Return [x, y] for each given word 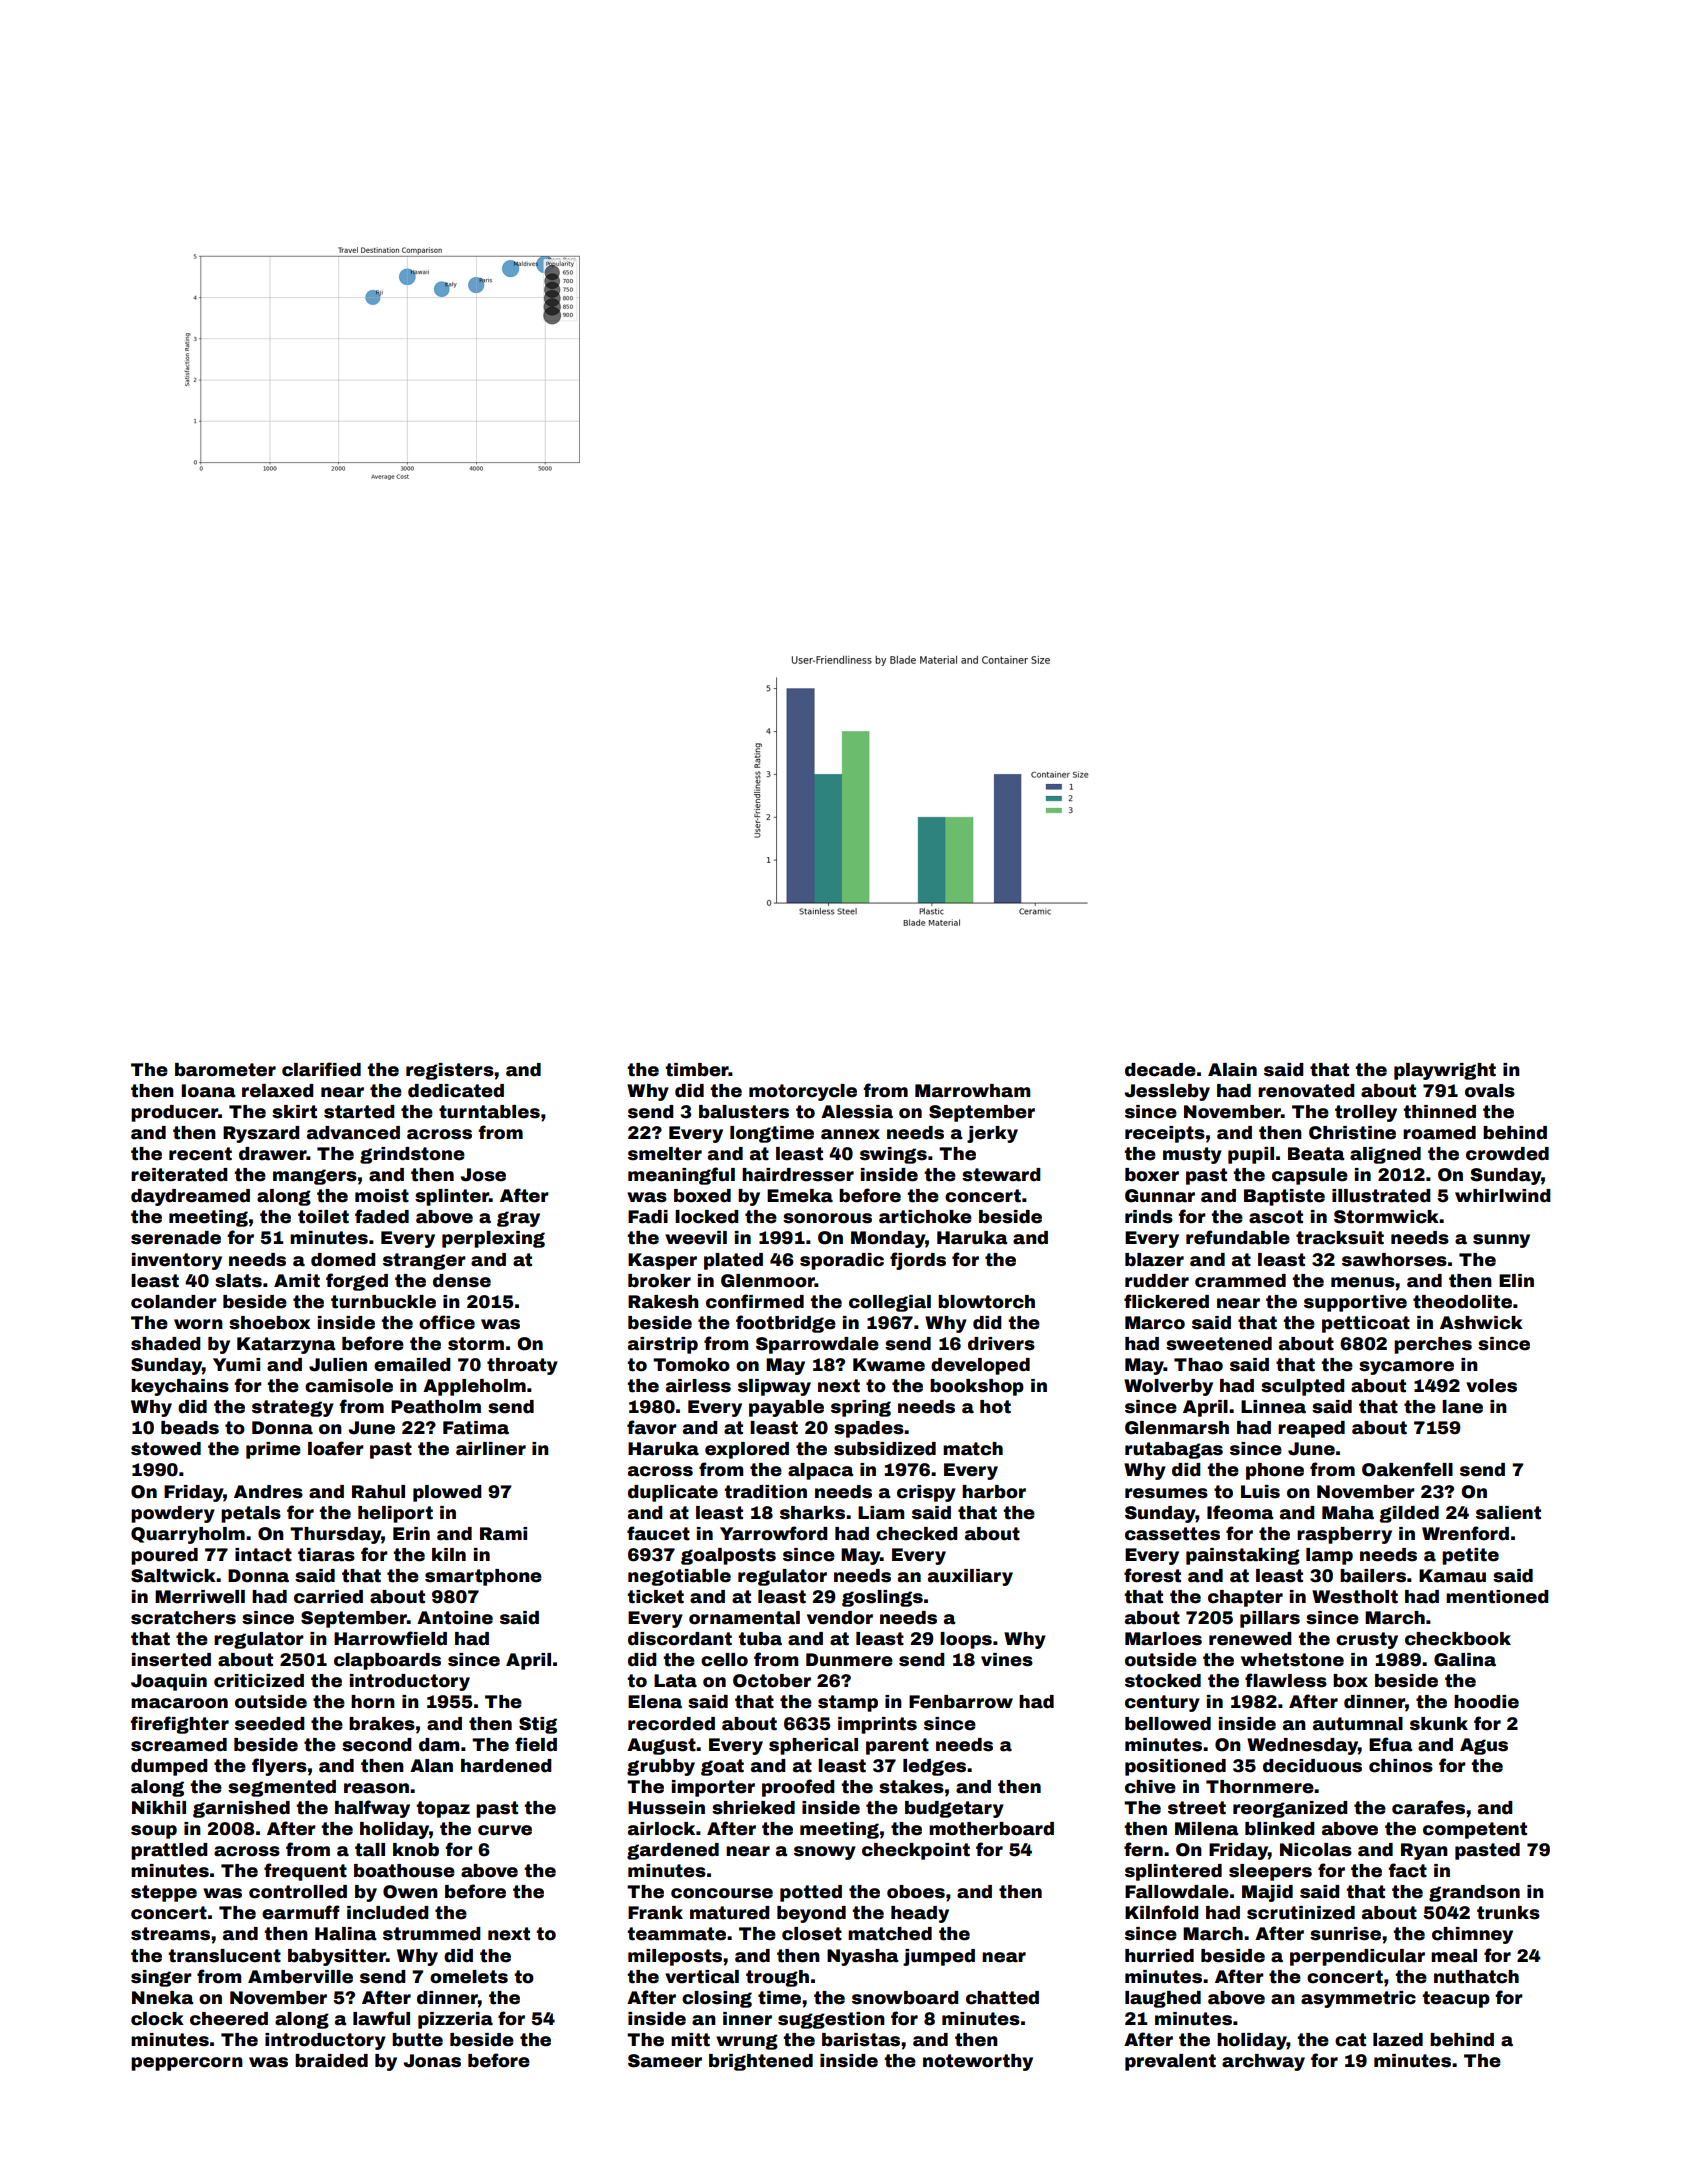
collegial [890, 1303]
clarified [321, 1069]
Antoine [455, 1618]
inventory [177, 1261]
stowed [166, 1449]
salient [1508, 1513]
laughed [1163, 1999]
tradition [765, 1492]
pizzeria [455, 2020]
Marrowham [972, 1091]
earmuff [301, 1912]
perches [1433, 1345]
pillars [1270, 1619]
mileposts [675, 1957]
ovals [1490, 1091]
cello [724, 1660]
